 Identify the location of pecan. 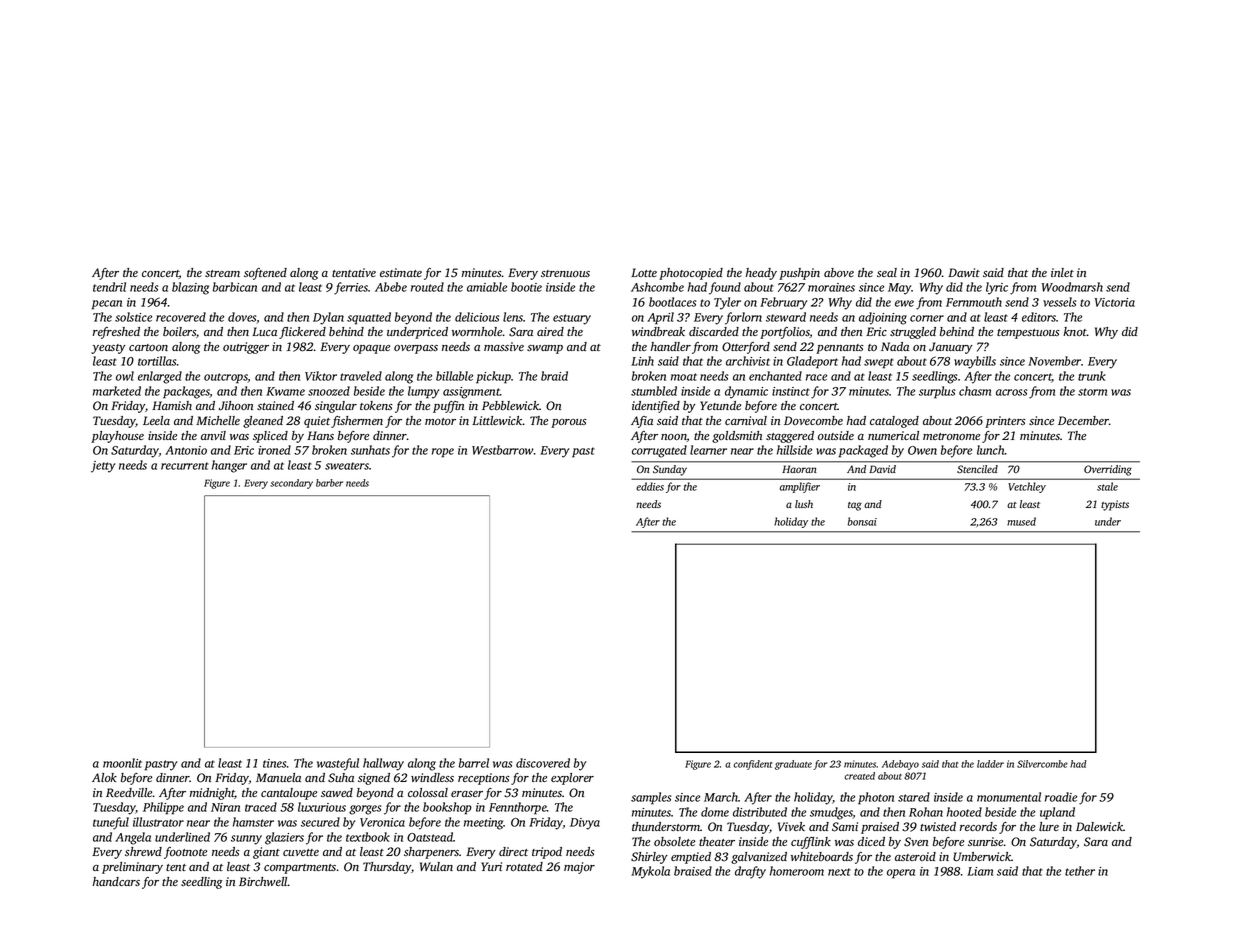
(107, 305).
